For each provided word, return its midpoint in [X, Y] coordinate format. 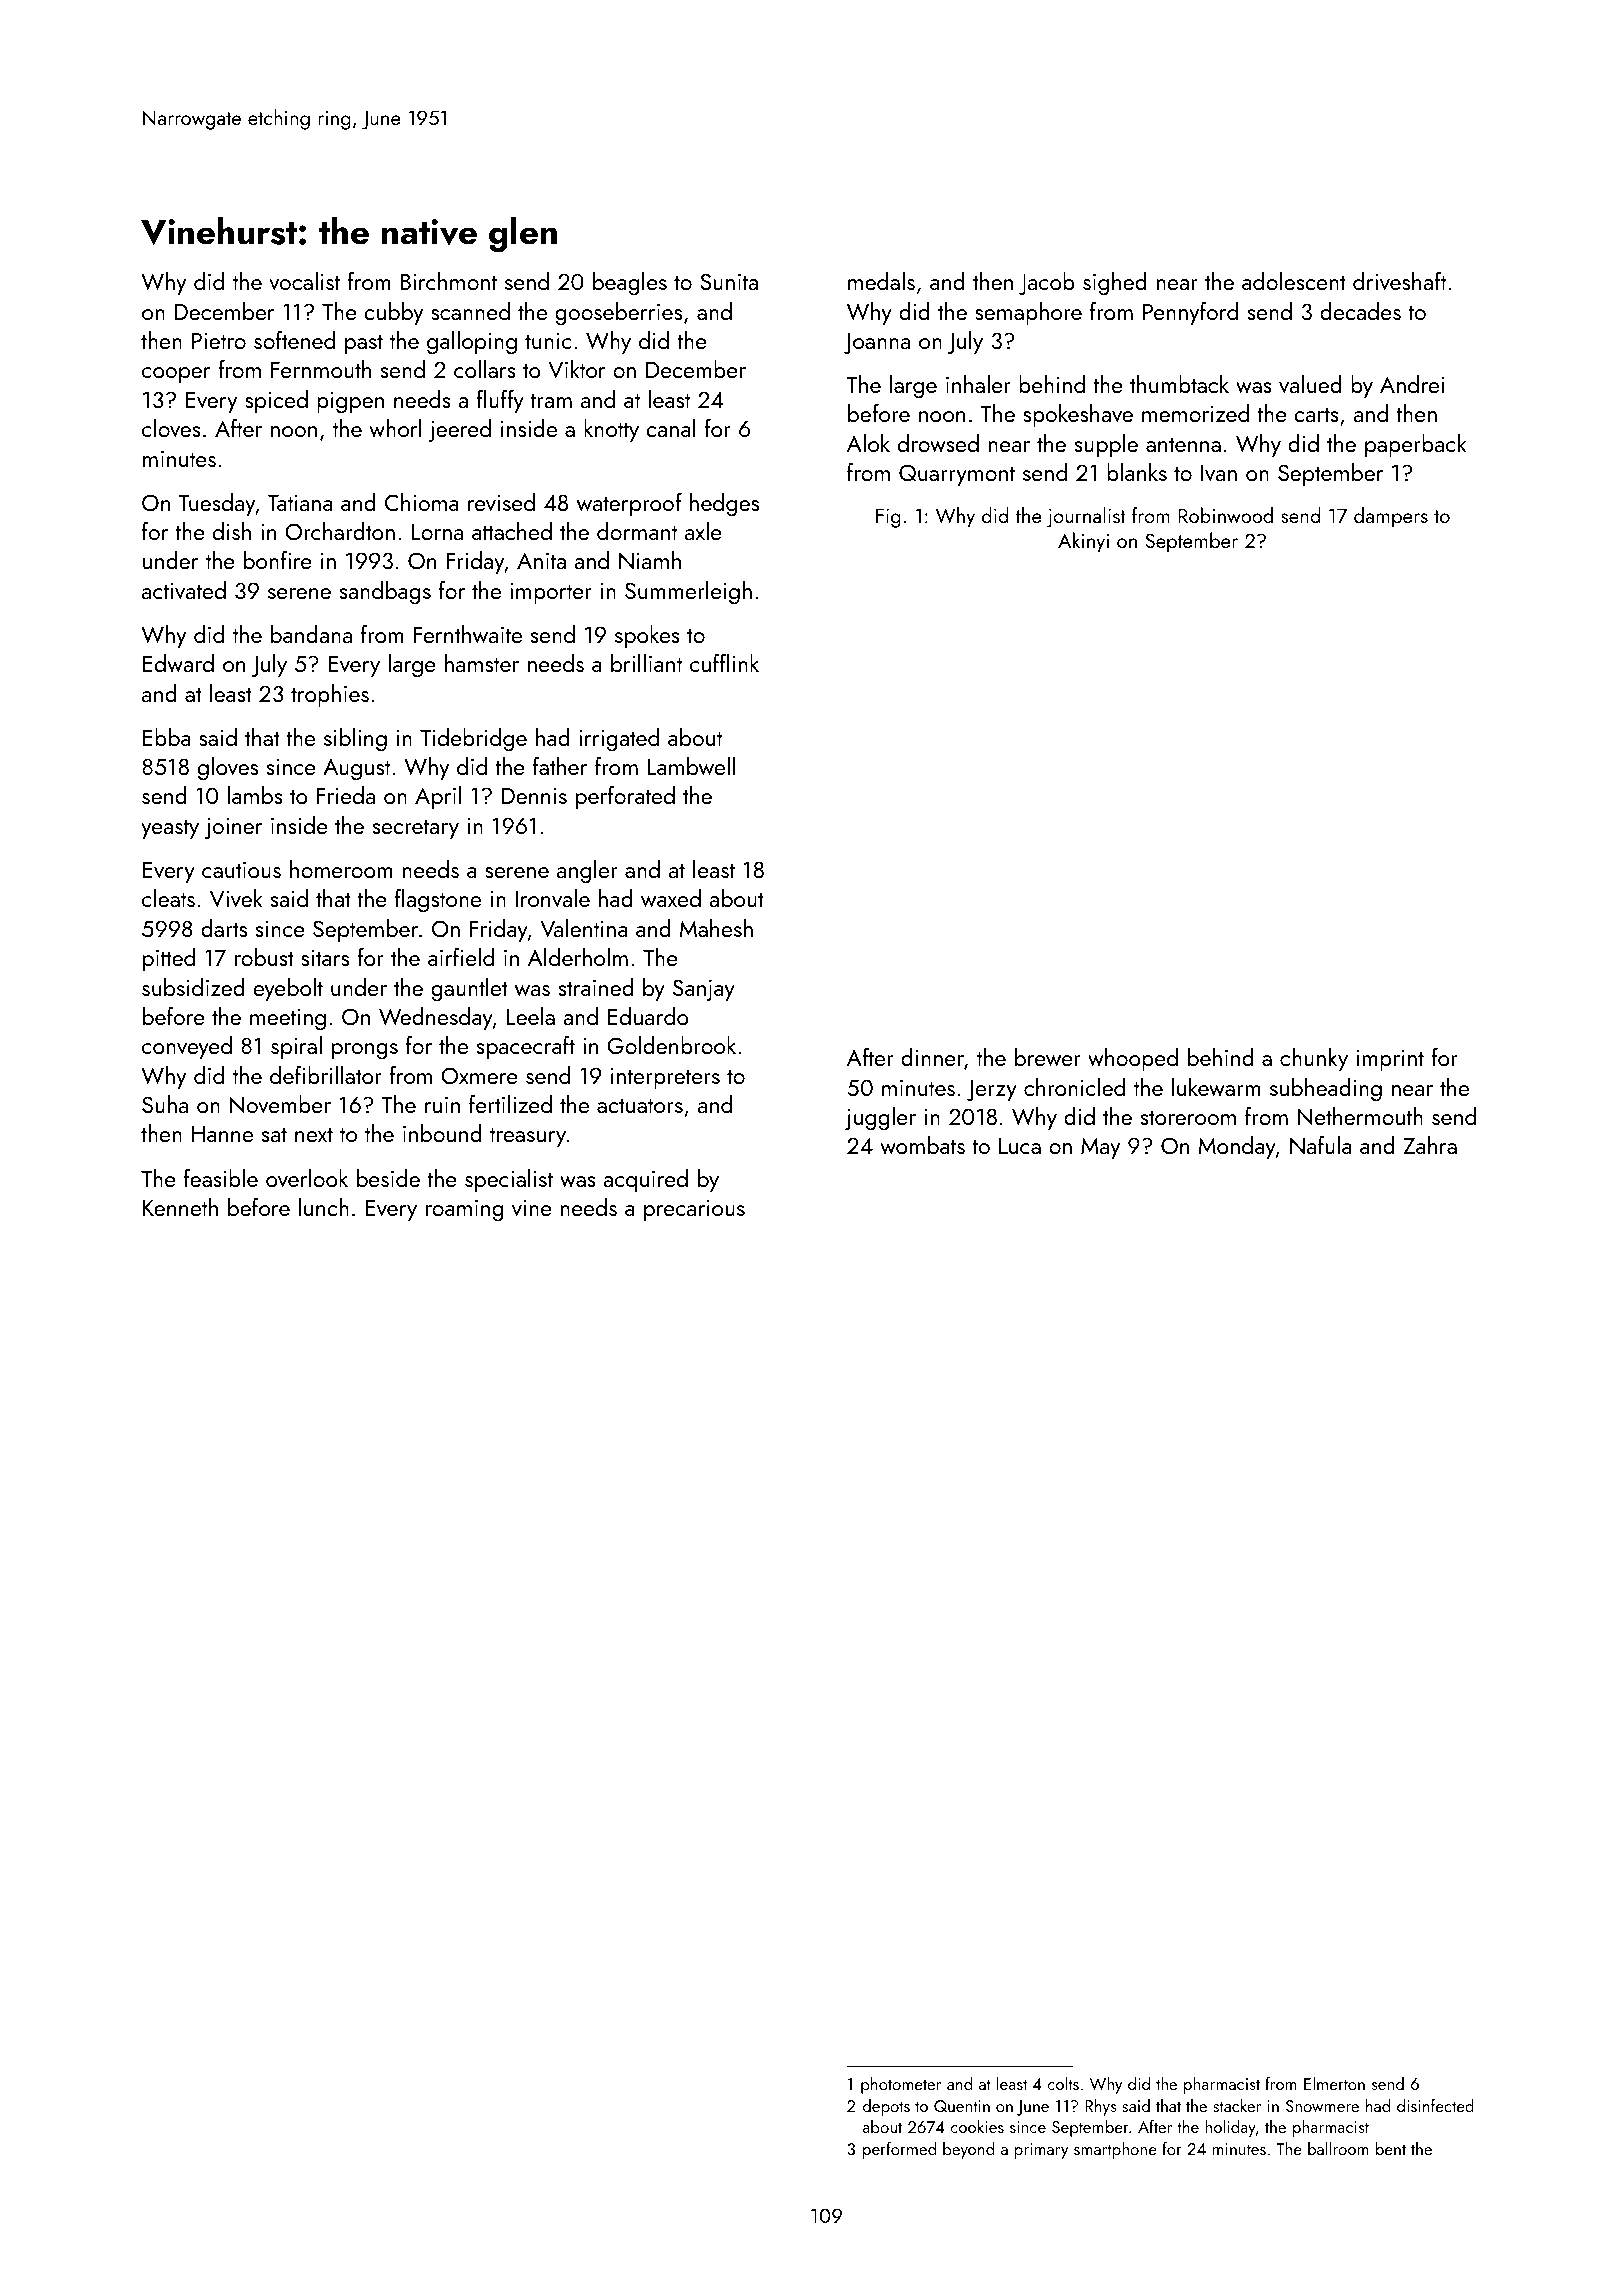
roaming [465, 1210]
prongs [365, 1051]
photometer [901, 2085]
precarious [694, 1210]
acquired [645, 1180]
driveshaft [1399, 281]
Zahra [1430, 1145]
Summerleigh [688, 593]
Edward [178, 663]
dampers [1391, 517]
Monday [1237, 1147]
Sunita [729, 281]
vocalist [304, 281]
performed [899, 2150]
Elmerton [1334, 2083]
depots [886, 2107]
